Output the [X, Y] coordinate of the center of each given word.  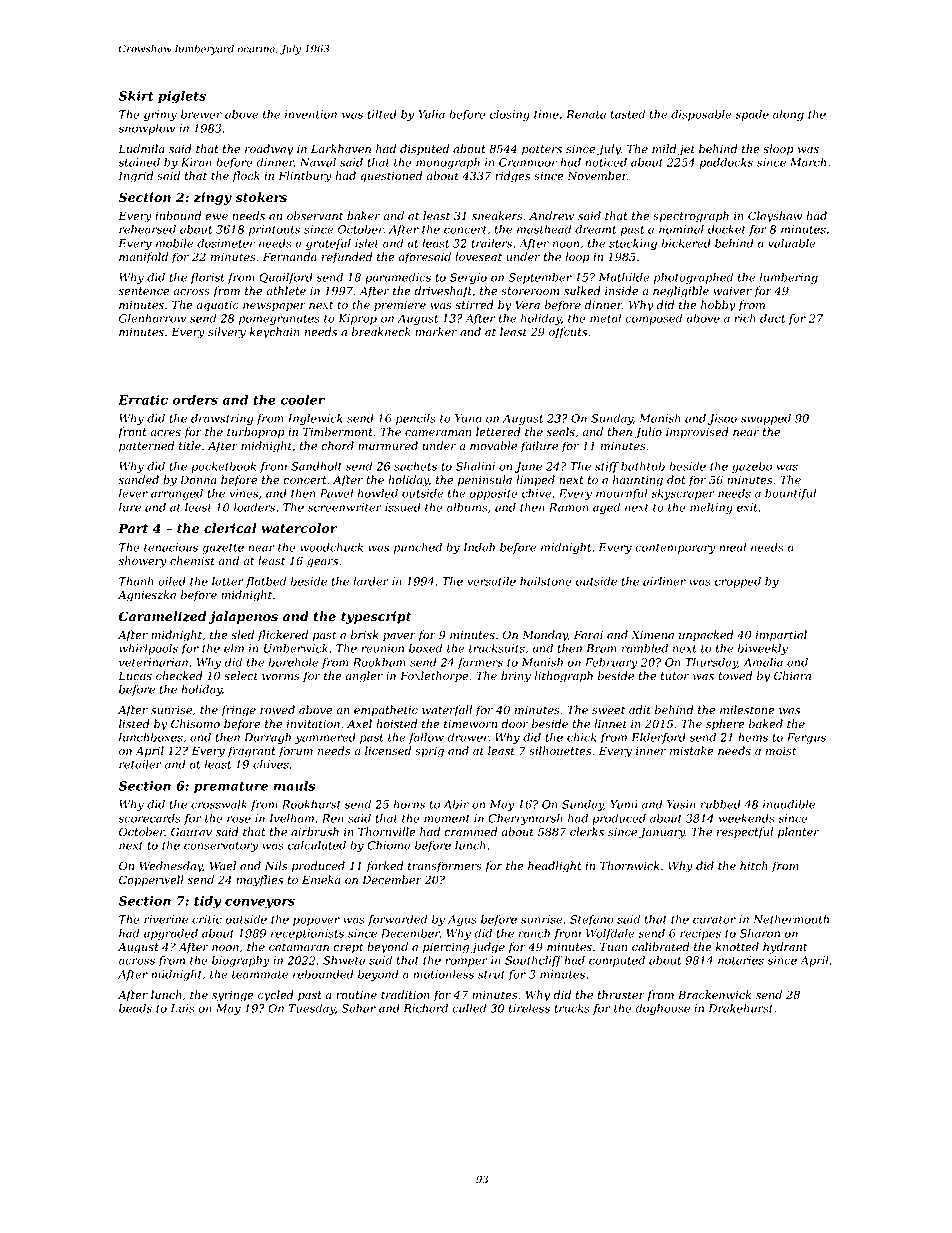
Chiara [792, 676]
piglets [182, 97]
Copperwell [151, 880]
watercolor [299, 528]
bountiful [790, 494]
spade [752, 115]
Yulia [431, 114]
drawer [468, 737]
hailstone [546, 581]
